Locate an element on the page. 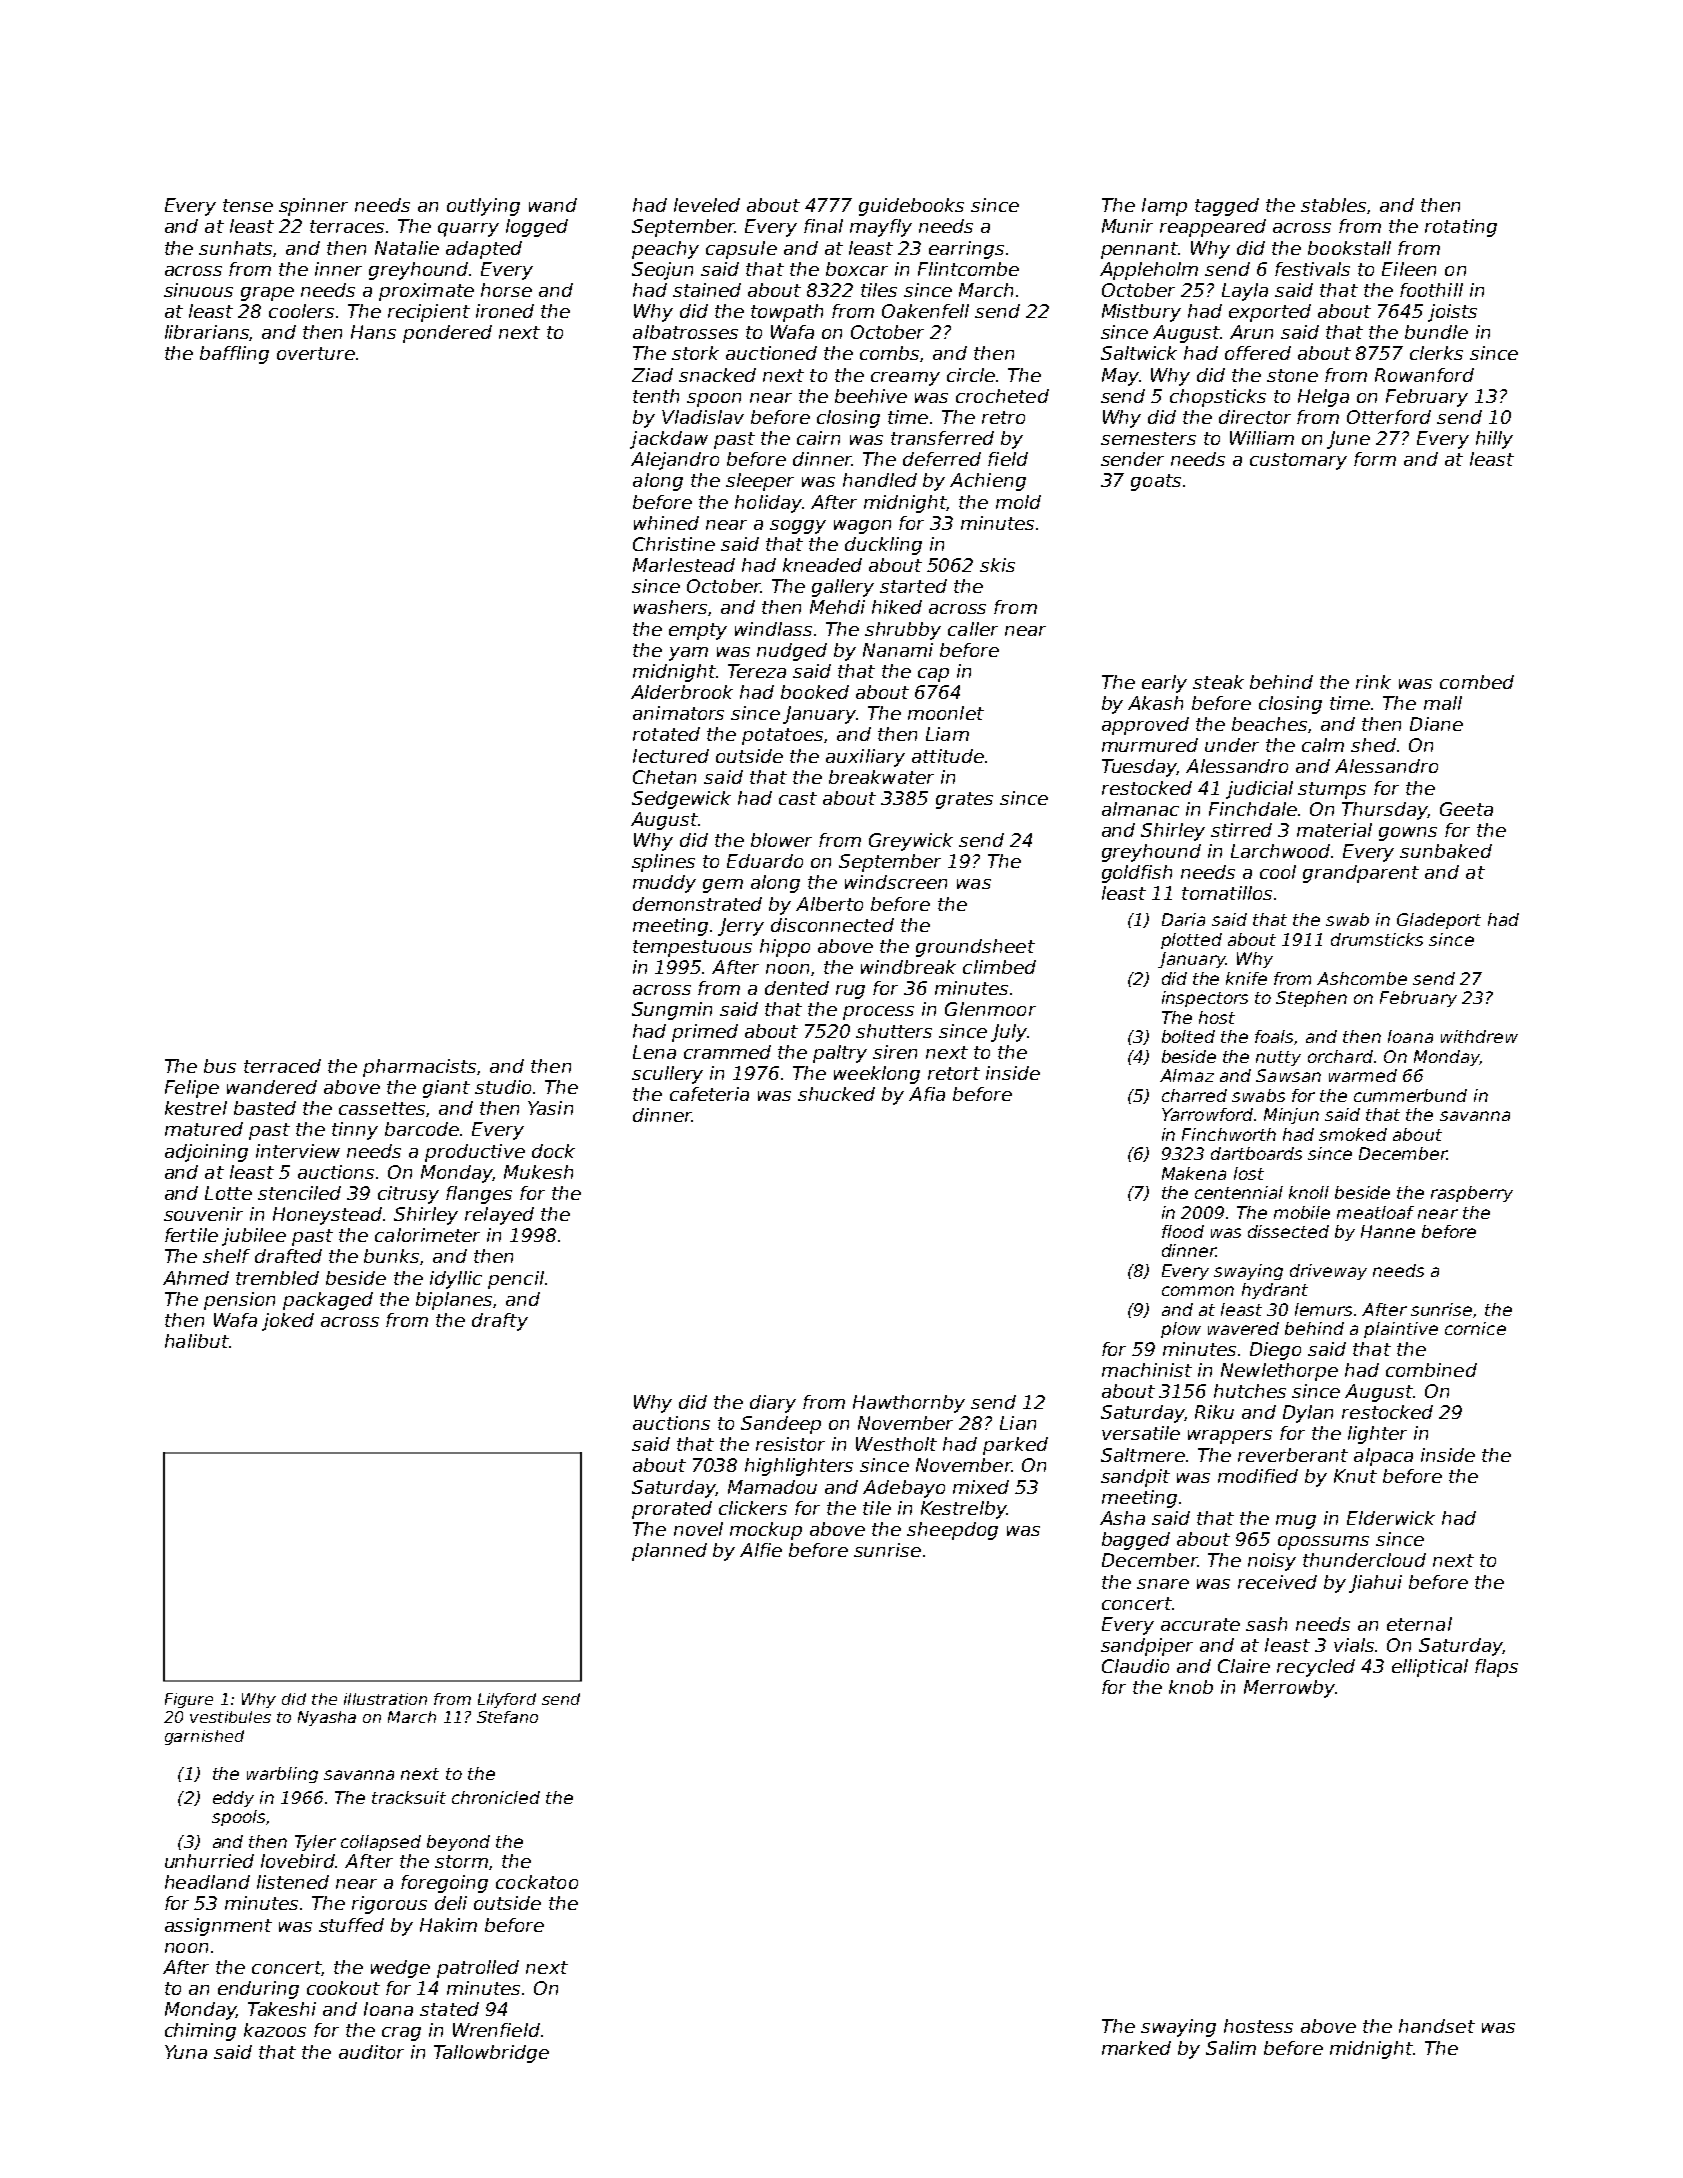  tagged is located at coordinates (1227, 207).
